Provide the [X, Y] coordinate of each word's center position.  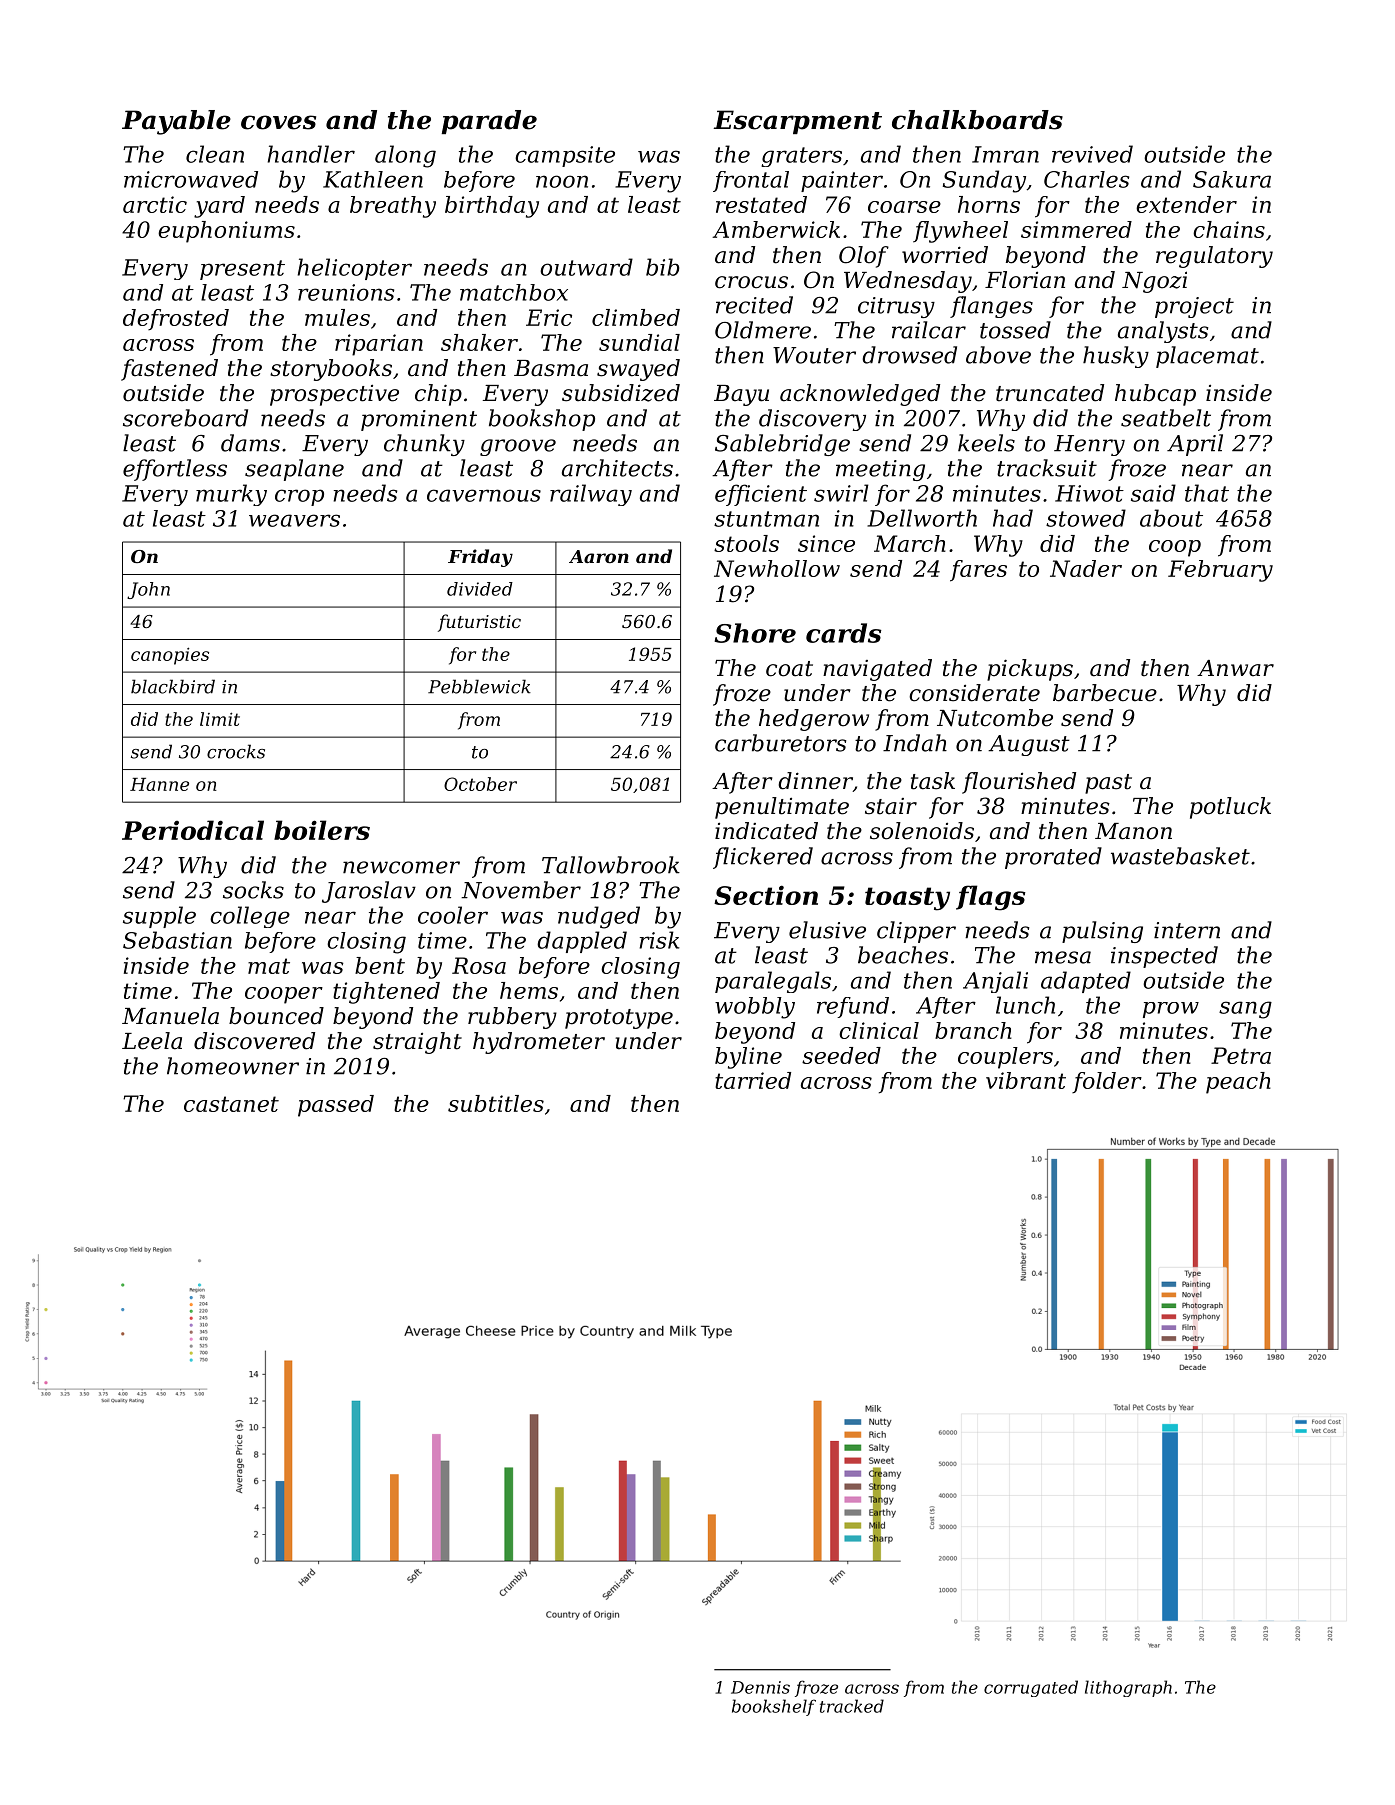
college [250, 917]
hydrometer [539, 1043]
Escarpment [798, 122]
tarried [753, 1080]
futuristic [479, 623]
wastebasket [1180, 856]
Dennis [760, 1687]
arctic [155, 204]
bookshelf [774, 1707]
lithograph [1128, 1688]
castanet [231, 1104]
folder [1107, 1082]
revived [1092, 154]
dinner [815, 782]
